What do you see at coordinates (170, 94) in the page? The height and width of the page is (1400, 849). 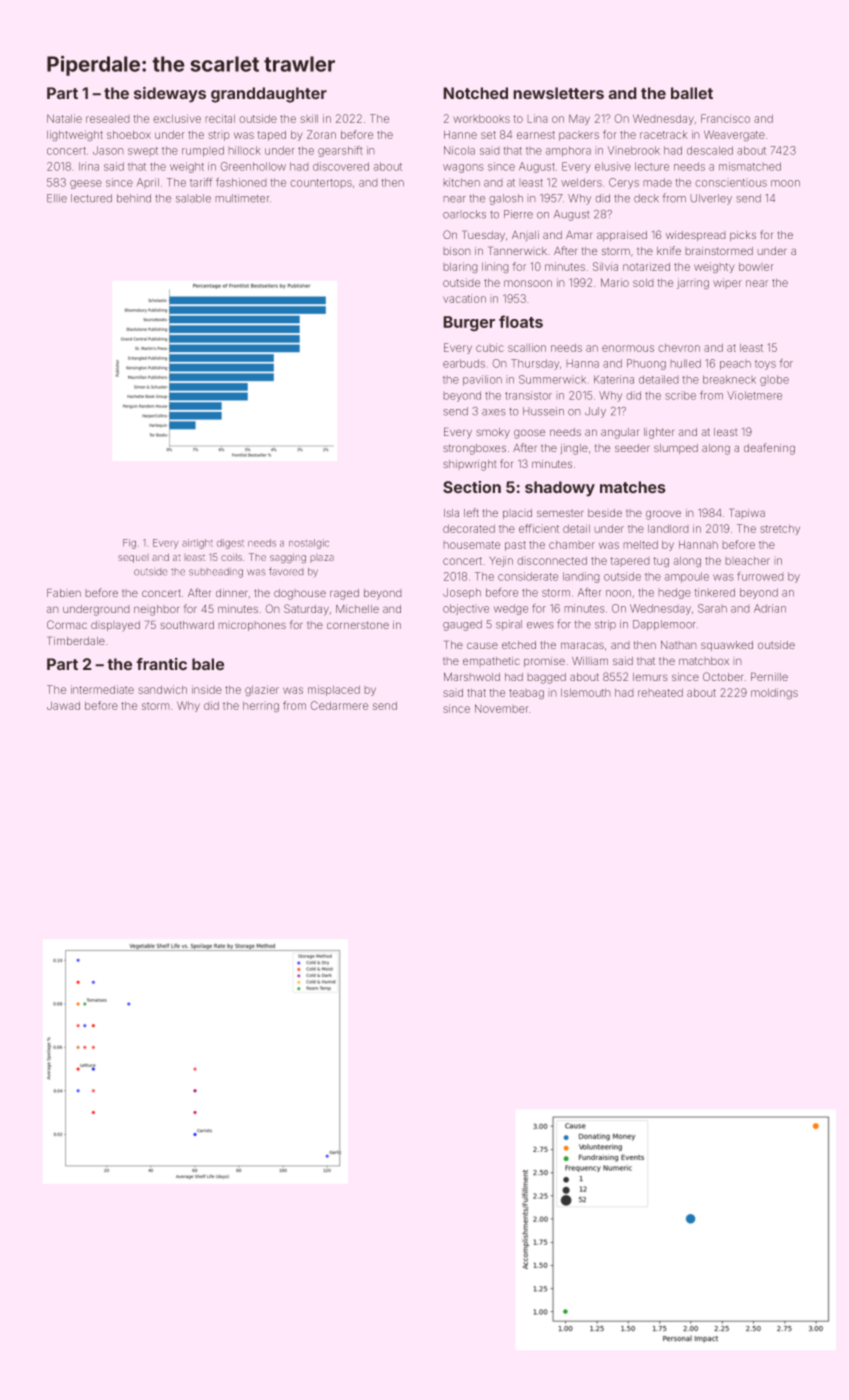 I see `sideways` at bounding box center [170, 94].
